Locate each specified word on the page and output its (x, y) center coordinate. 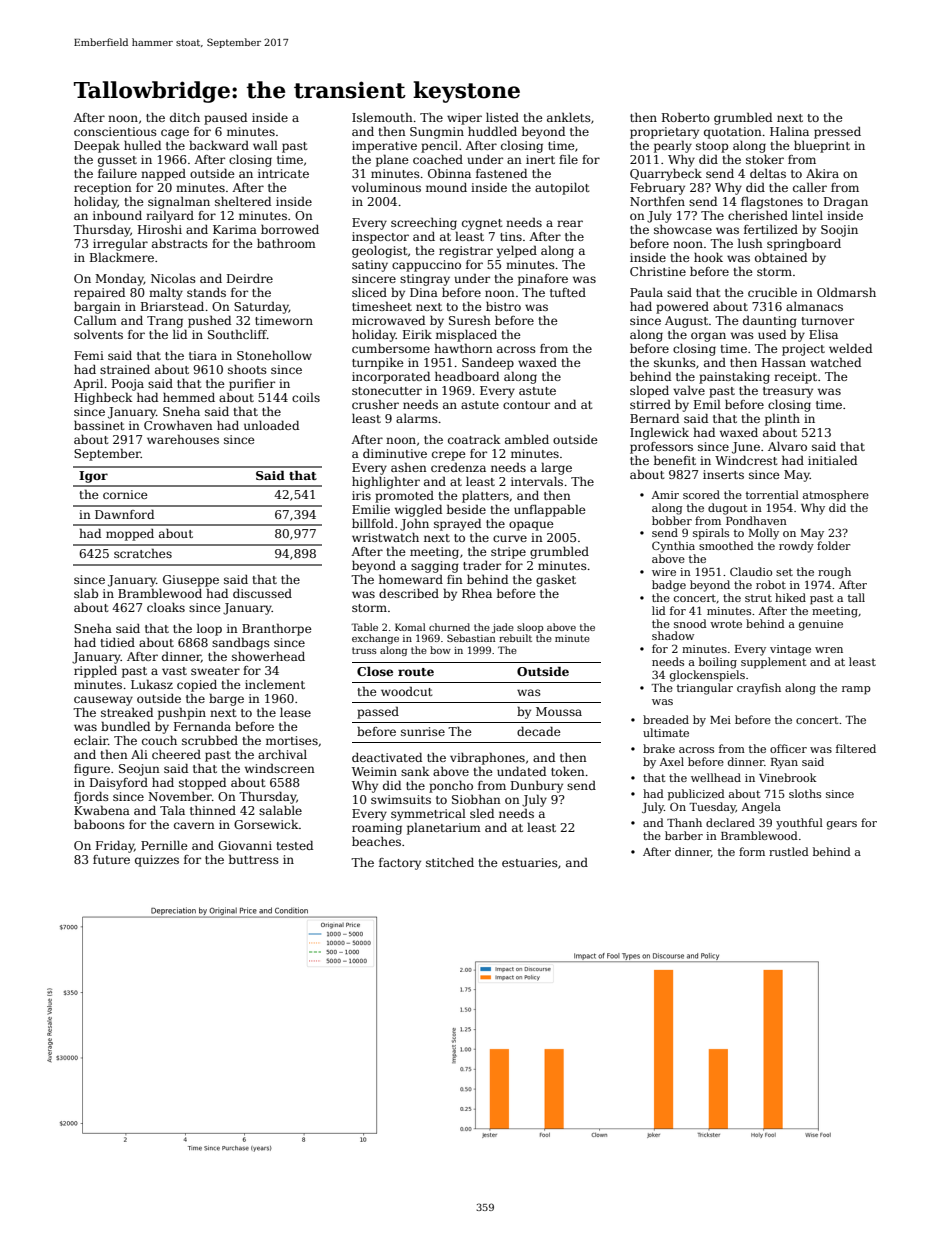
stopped (202, 783)
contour (526, 405)
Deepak (97, 146)
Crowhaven (178, 425)
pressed (837, 133)
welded (850, 348)
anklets (569, 117)
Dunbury (537, 786)
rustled (789, 851)
